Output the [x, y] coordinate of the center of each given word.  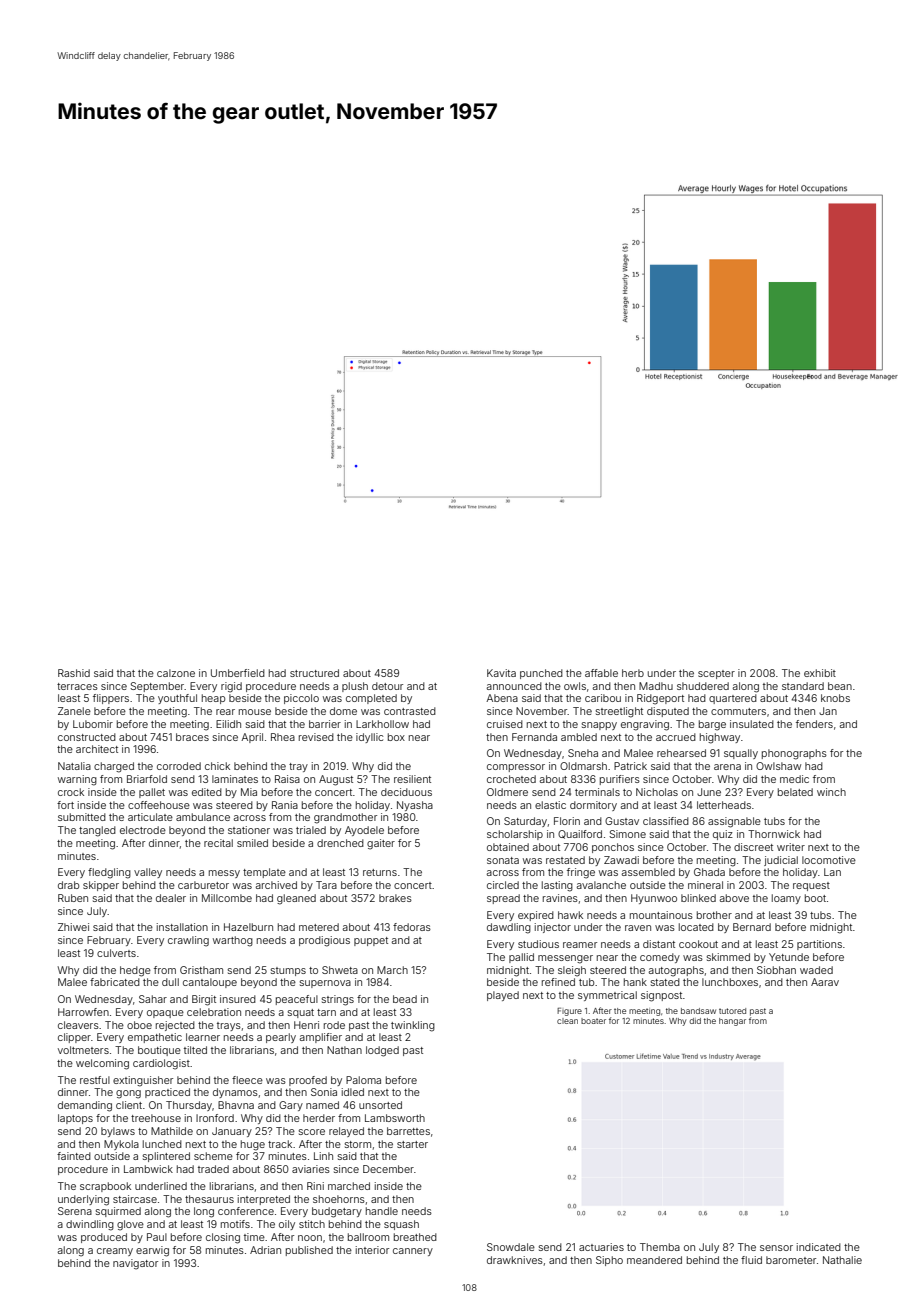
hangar [732, 1022]
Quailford [580, 834]
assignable [734, 822]
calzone [176, 673]
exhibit [820, 673]
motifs [235, 1224]
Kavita [501, 673]
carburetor [203, 885]
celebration [214, 1012]
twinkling [413, 1026]
